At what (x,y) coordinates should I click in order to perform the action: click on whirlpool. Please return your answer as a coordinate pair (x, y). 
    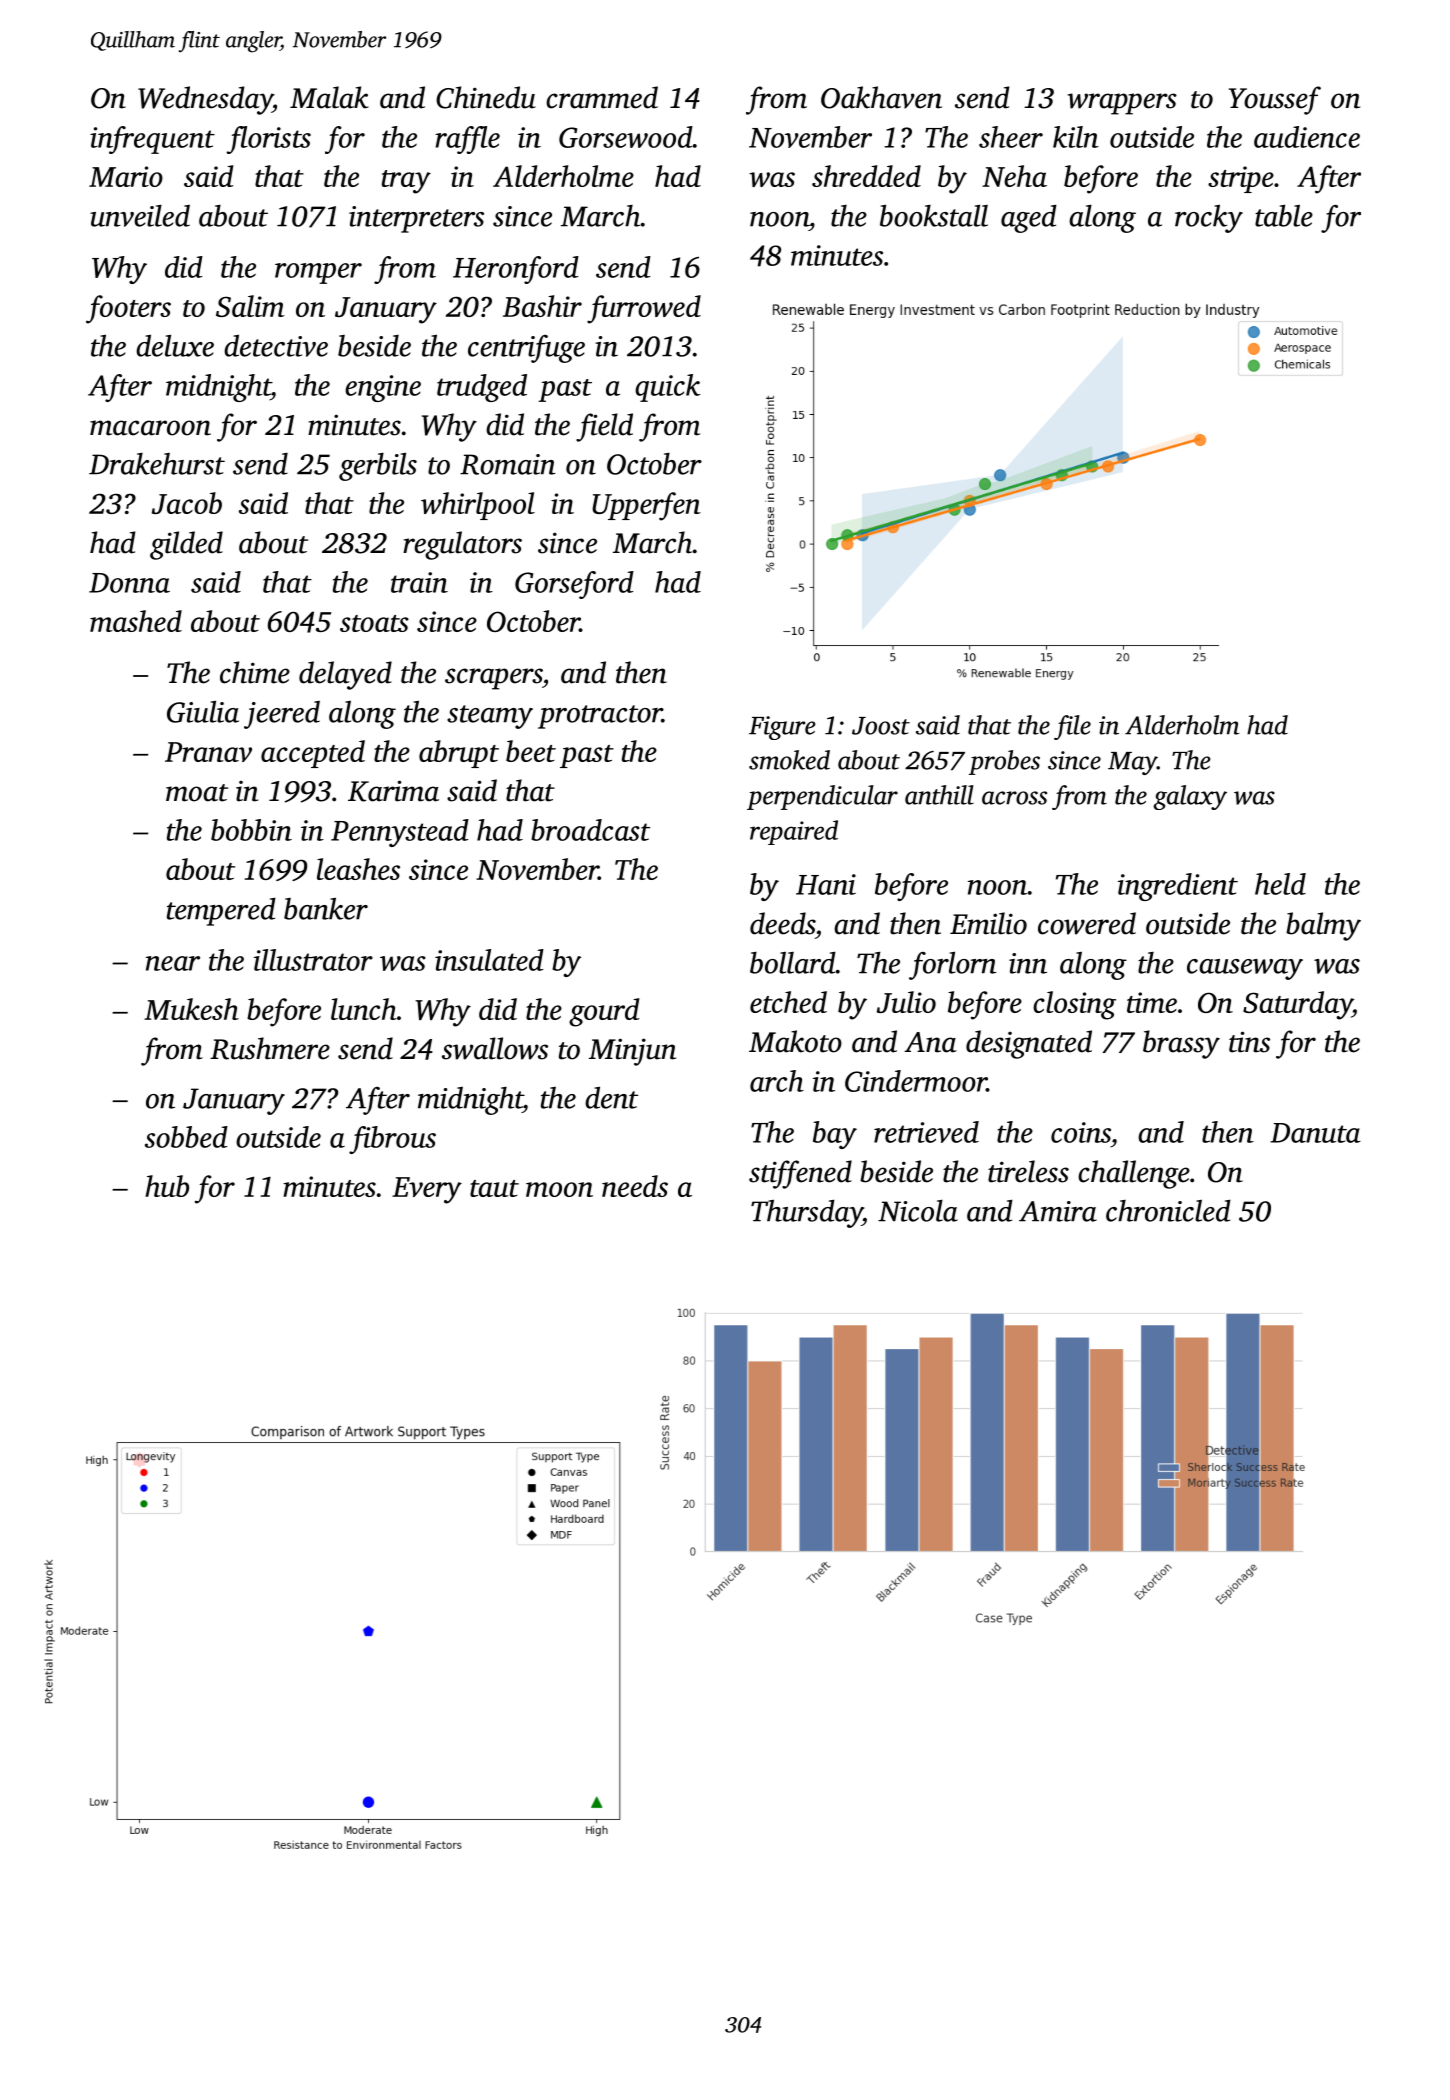
    Looking at the image, I should click on (478, 506).
